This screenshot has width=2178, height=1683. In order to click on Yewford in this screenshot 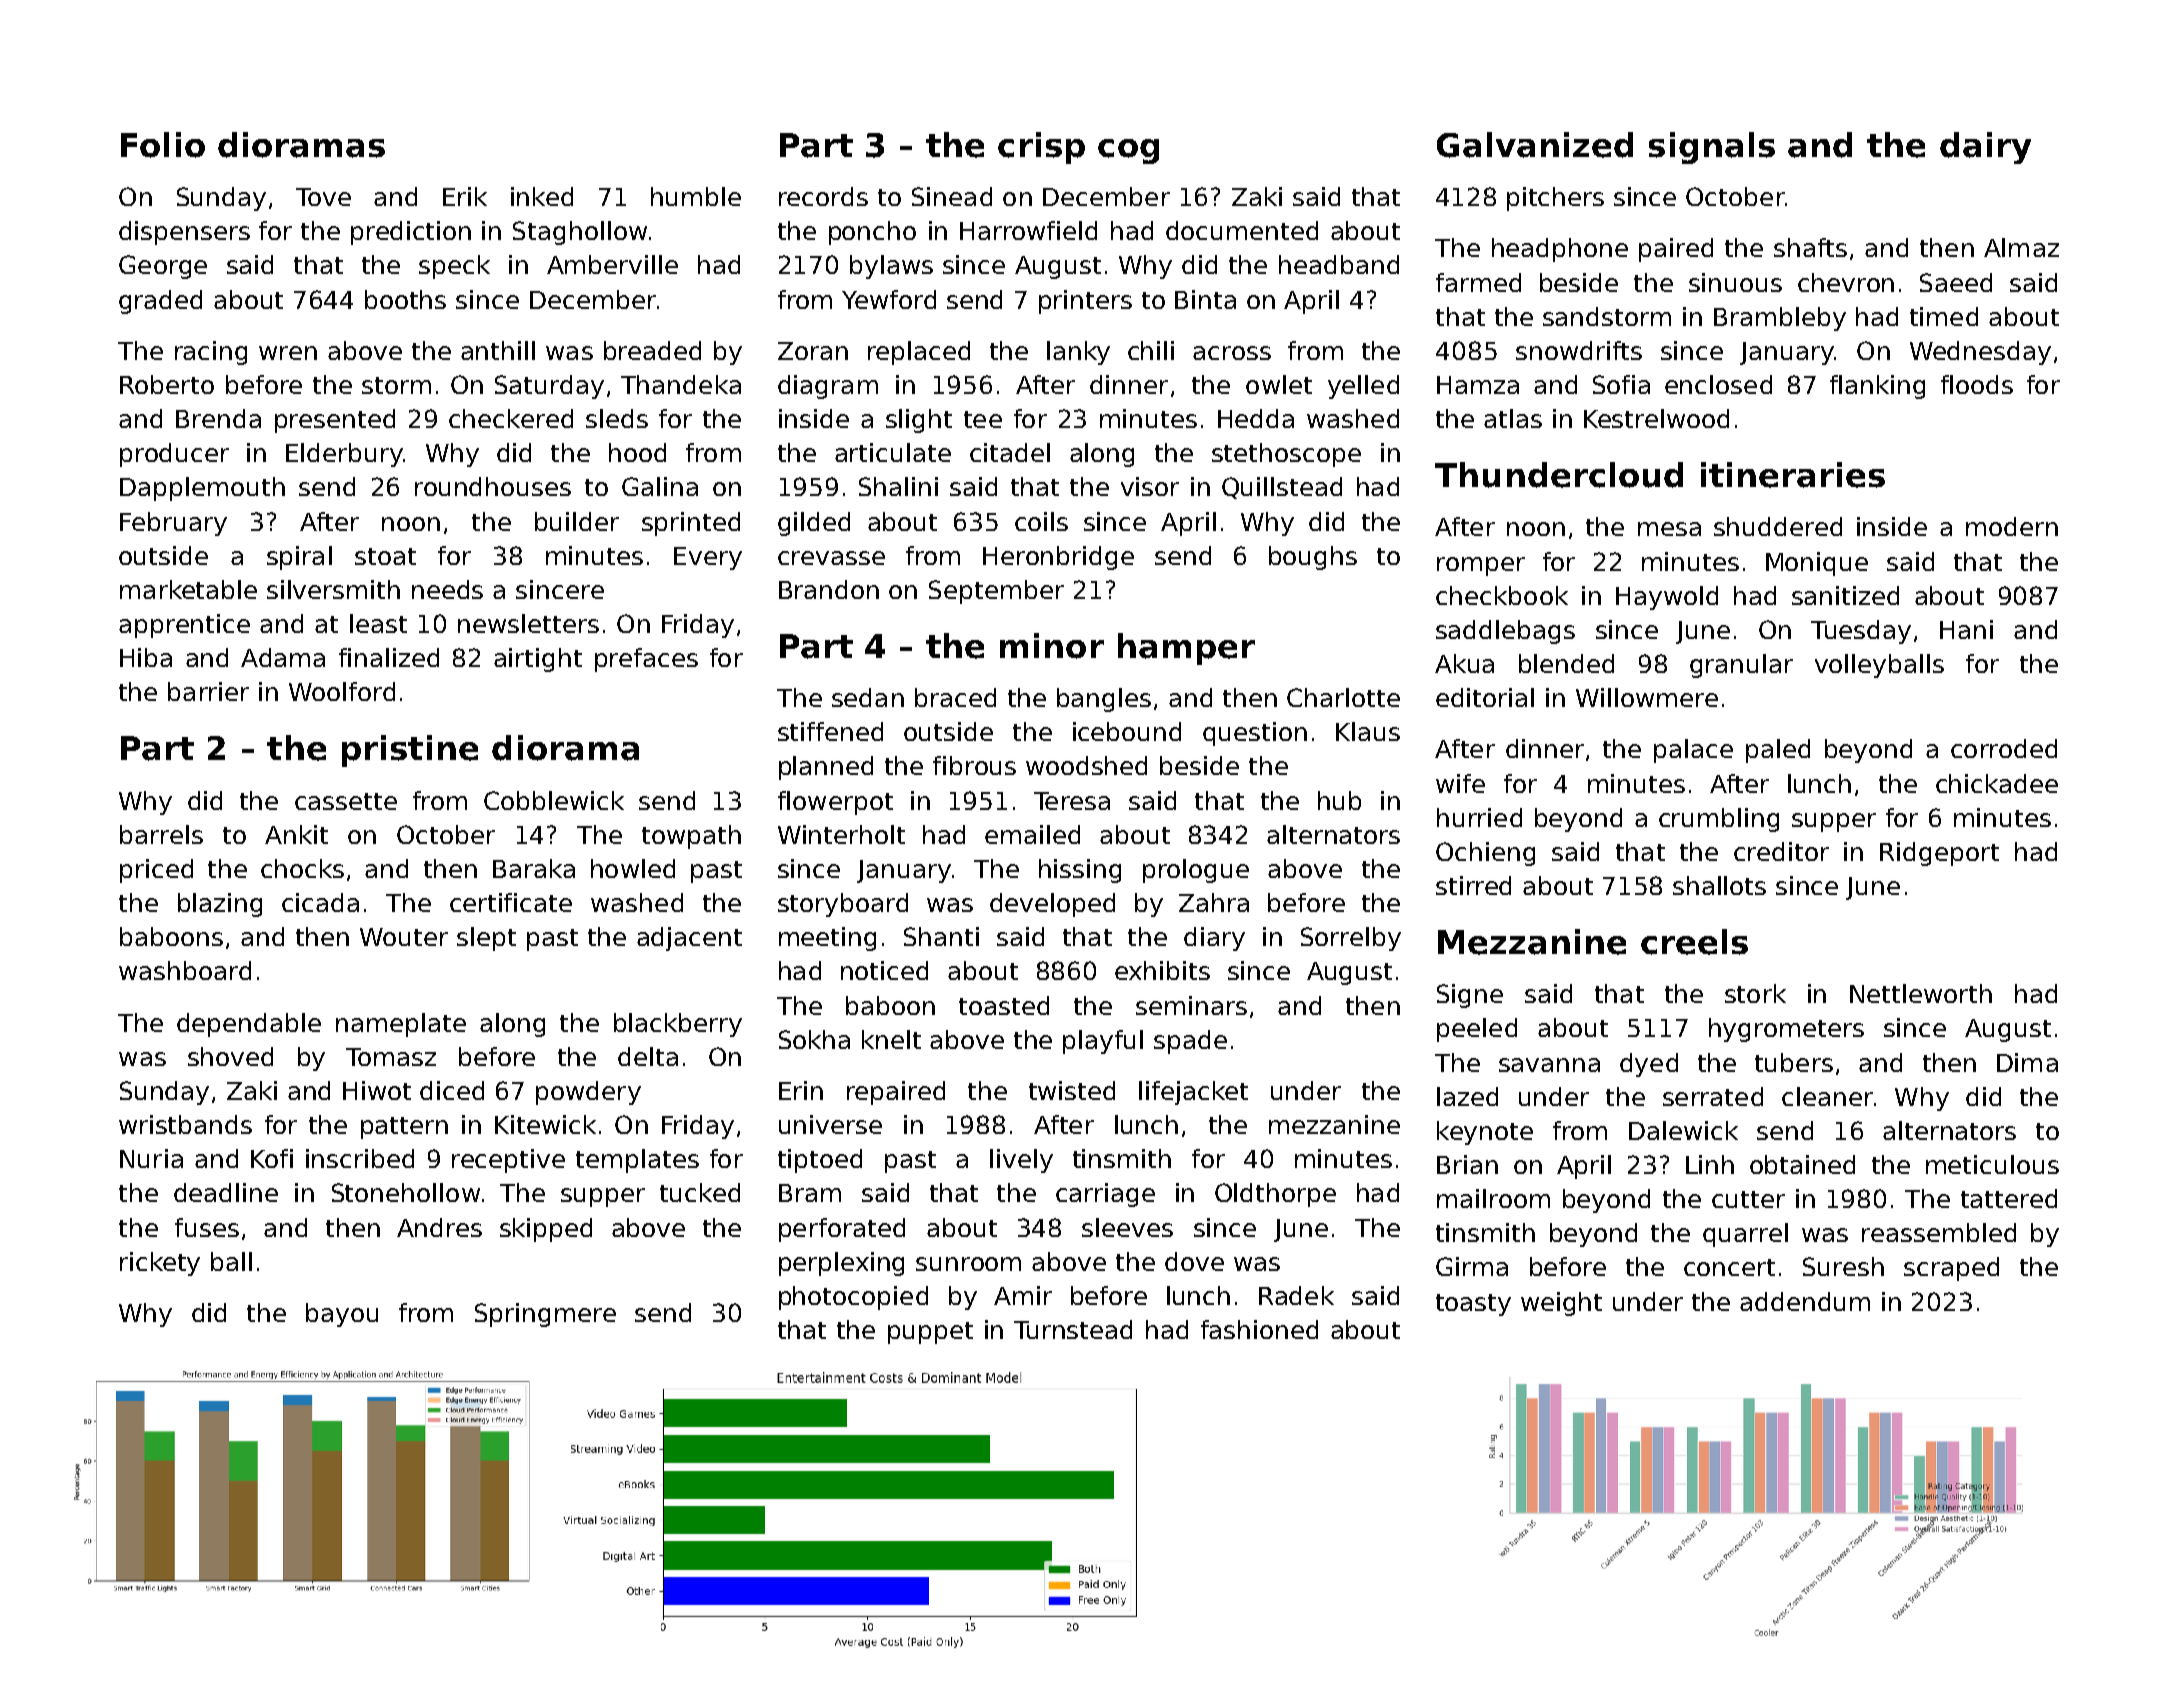, I will do `click(889, 299)`.
